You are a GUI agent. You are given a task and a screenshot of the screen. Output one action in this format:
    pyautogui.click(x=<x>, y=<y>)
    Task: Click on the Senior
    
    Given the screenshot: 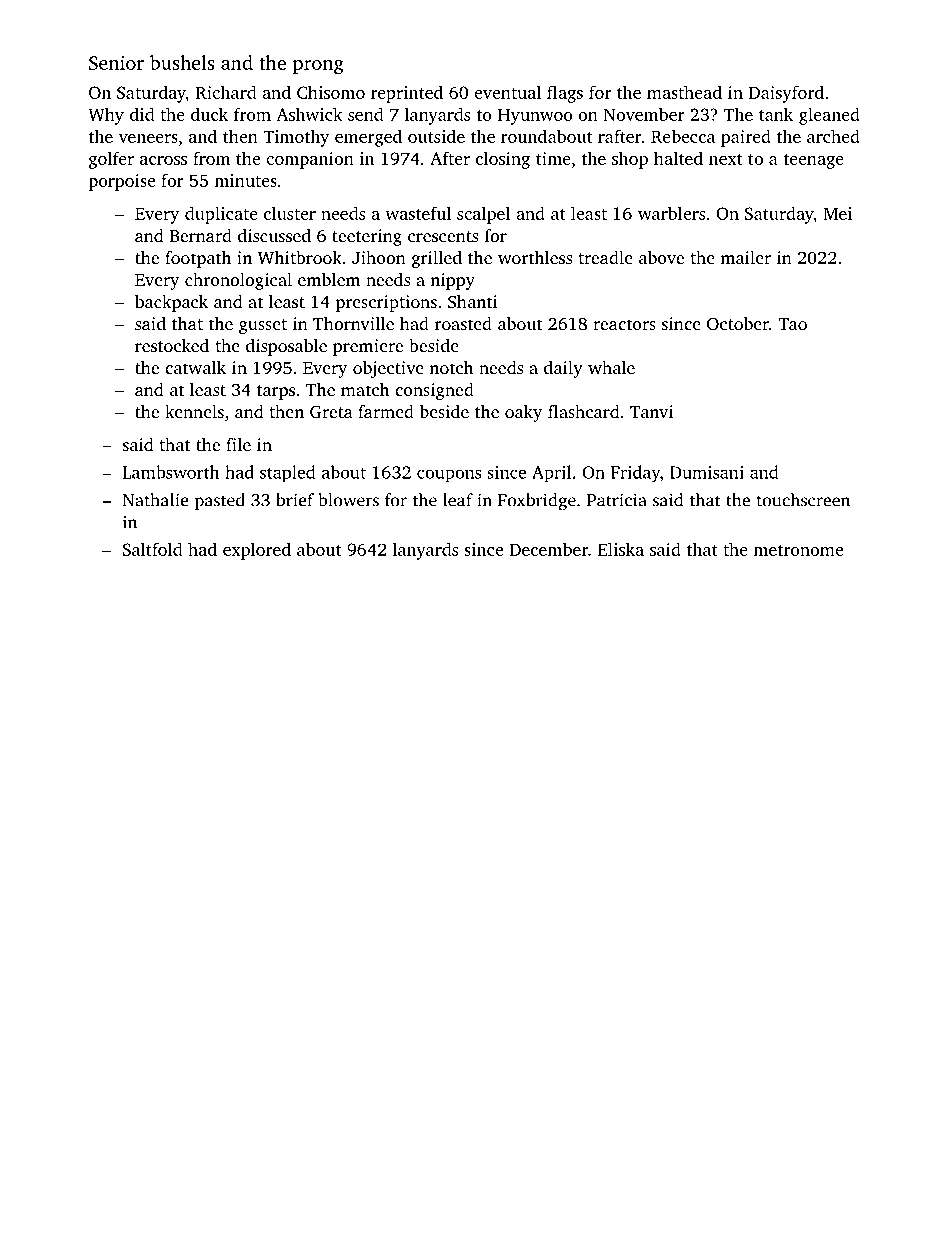 What is the action you would take?
    pyautogui.click(x=116, y=62)
